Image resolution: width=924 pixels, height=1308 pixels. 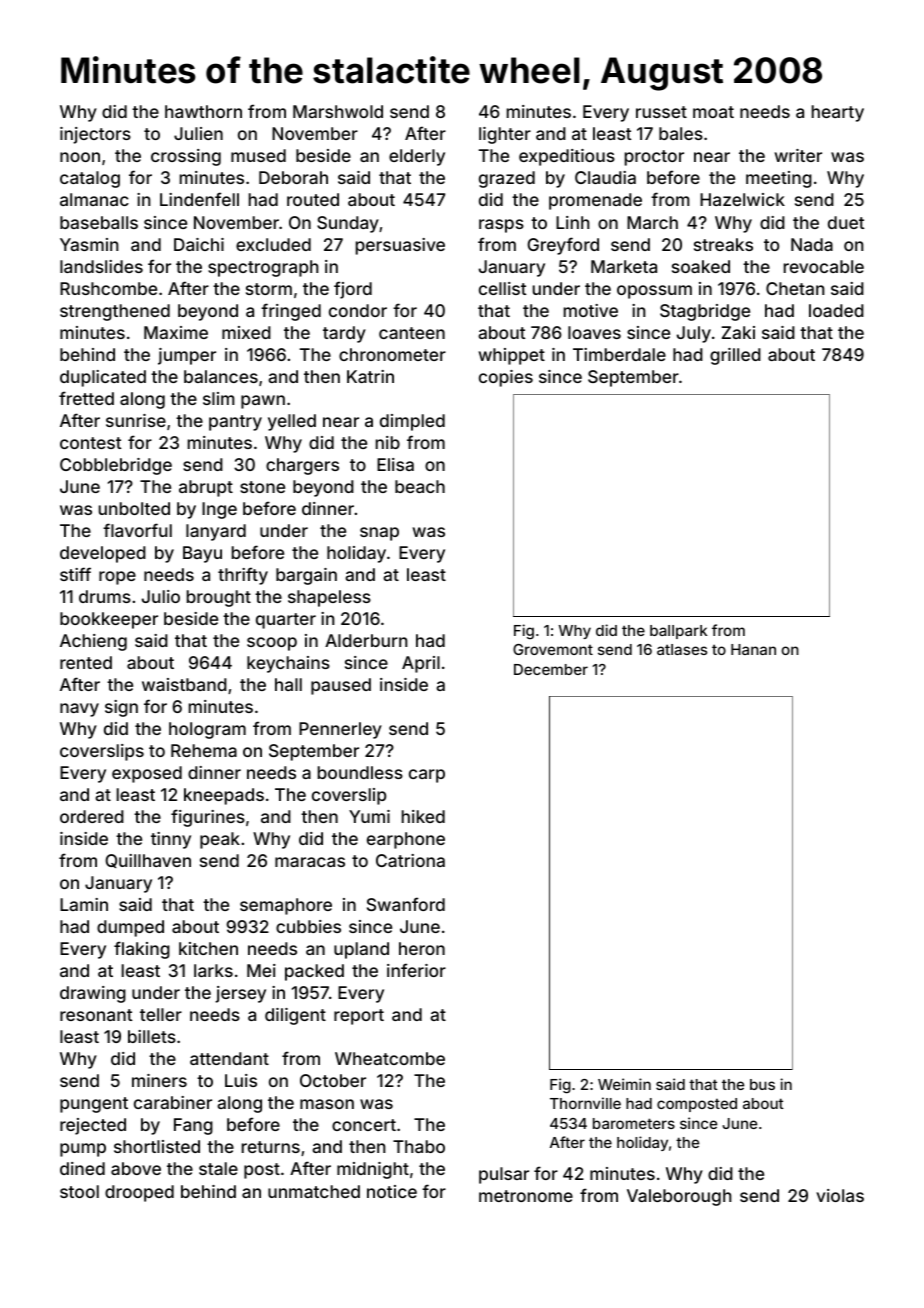 What do you see at coordinates (423, 816) in the screenshot?
I see `hiked` at bounding box center [423, 816].
